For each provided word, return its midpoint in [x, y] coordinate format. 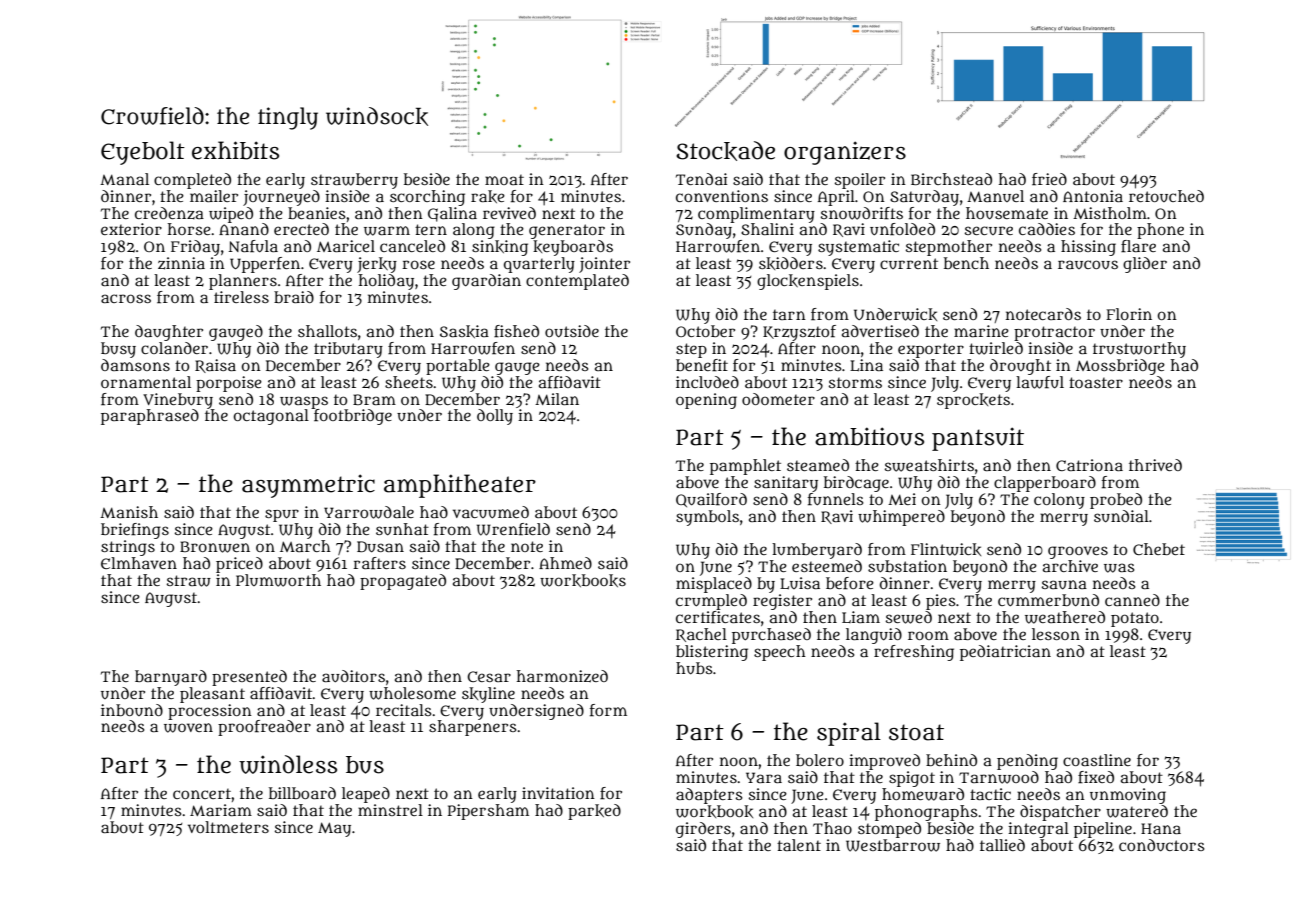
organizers [845, 153]
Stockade [725, 151]
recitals [404, 710]
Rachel [701, 635]
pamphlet [745, 467]
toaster [1096, 382]
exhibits [235, 150]
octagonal [271, 417]
